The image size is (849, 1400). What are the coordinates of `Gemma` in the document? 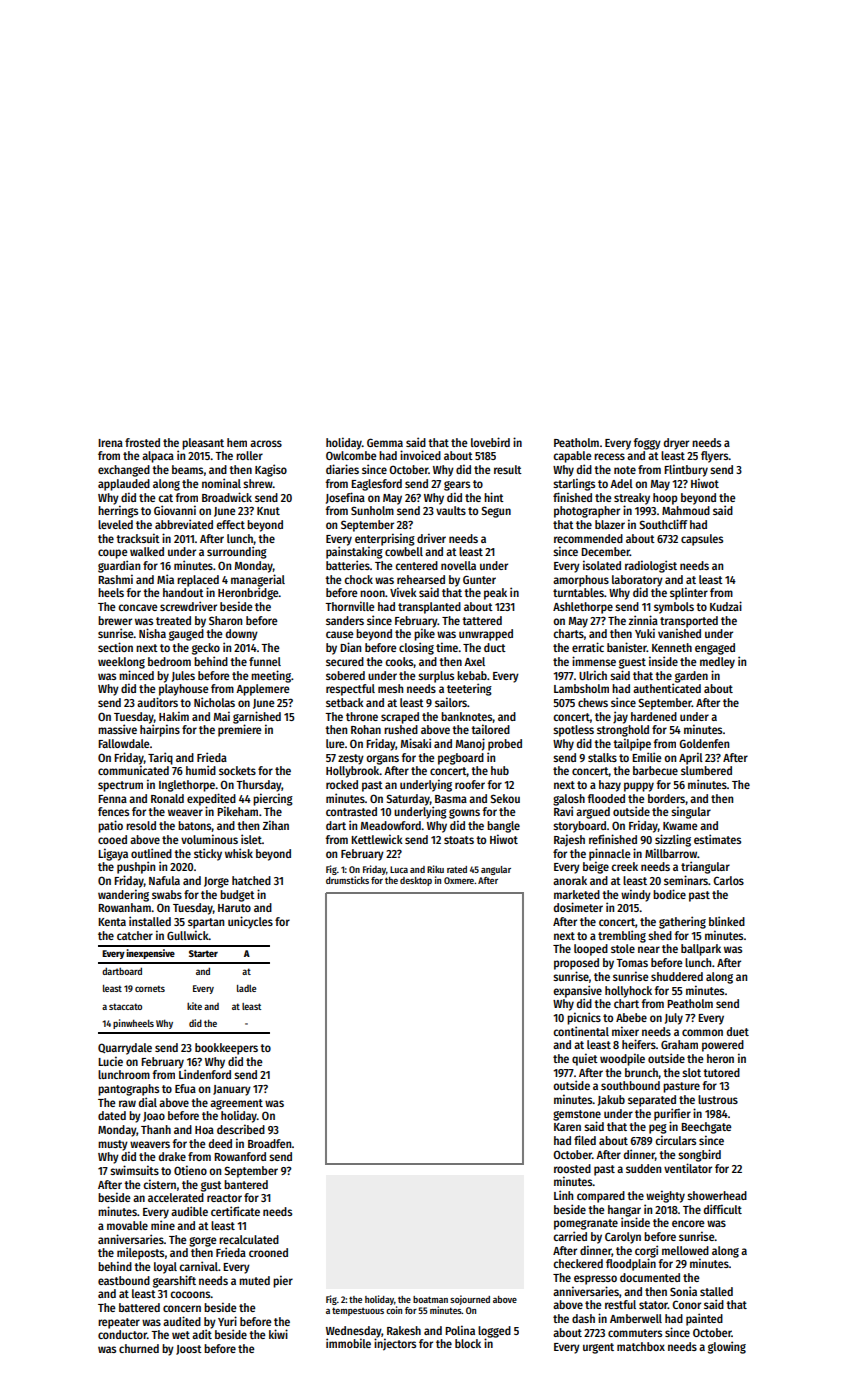 It's located at (385, 442).
